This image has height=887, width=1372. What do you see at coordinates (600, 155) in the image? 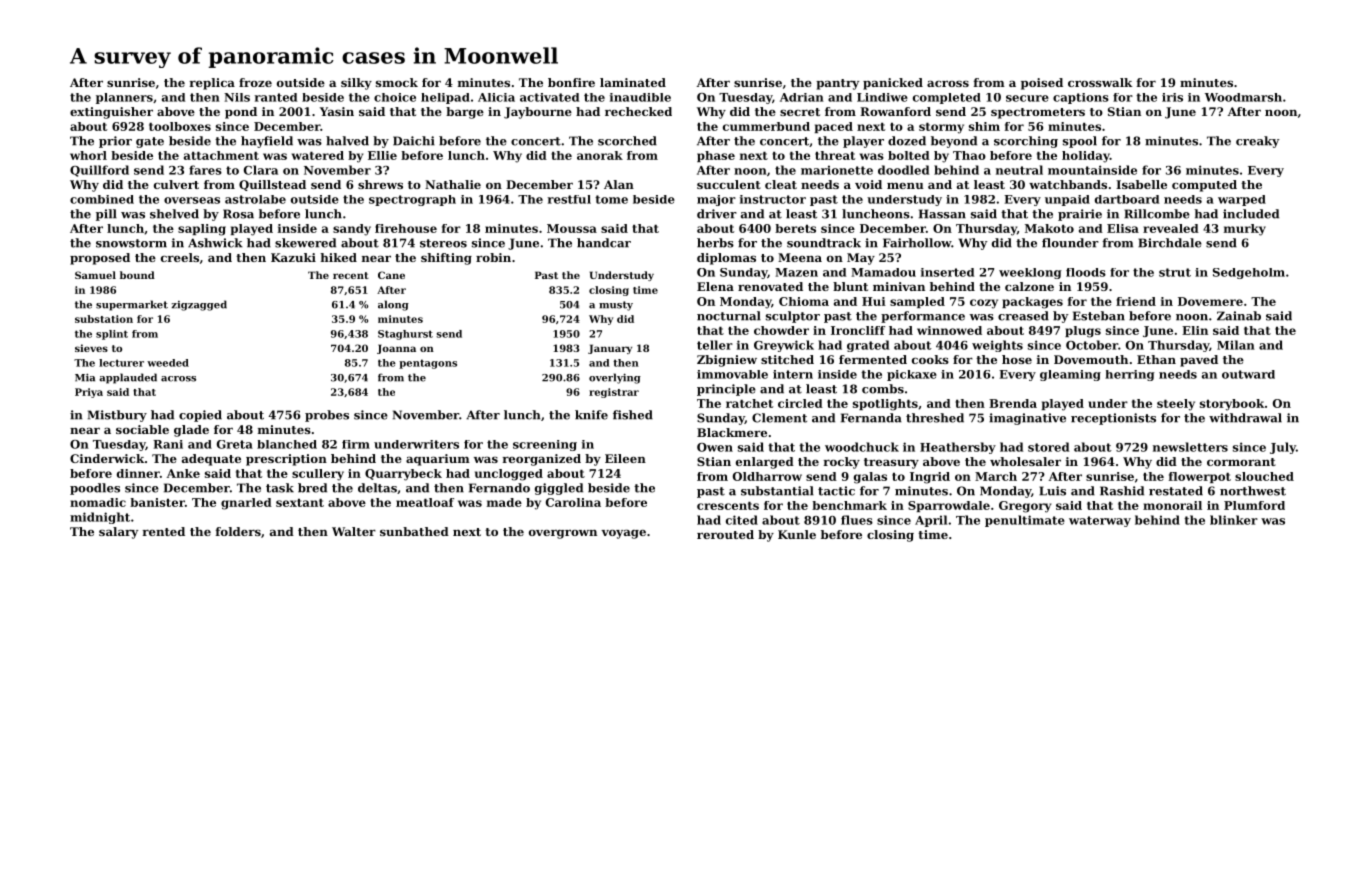
I see `anorak` at bounding box center [600, 155].
